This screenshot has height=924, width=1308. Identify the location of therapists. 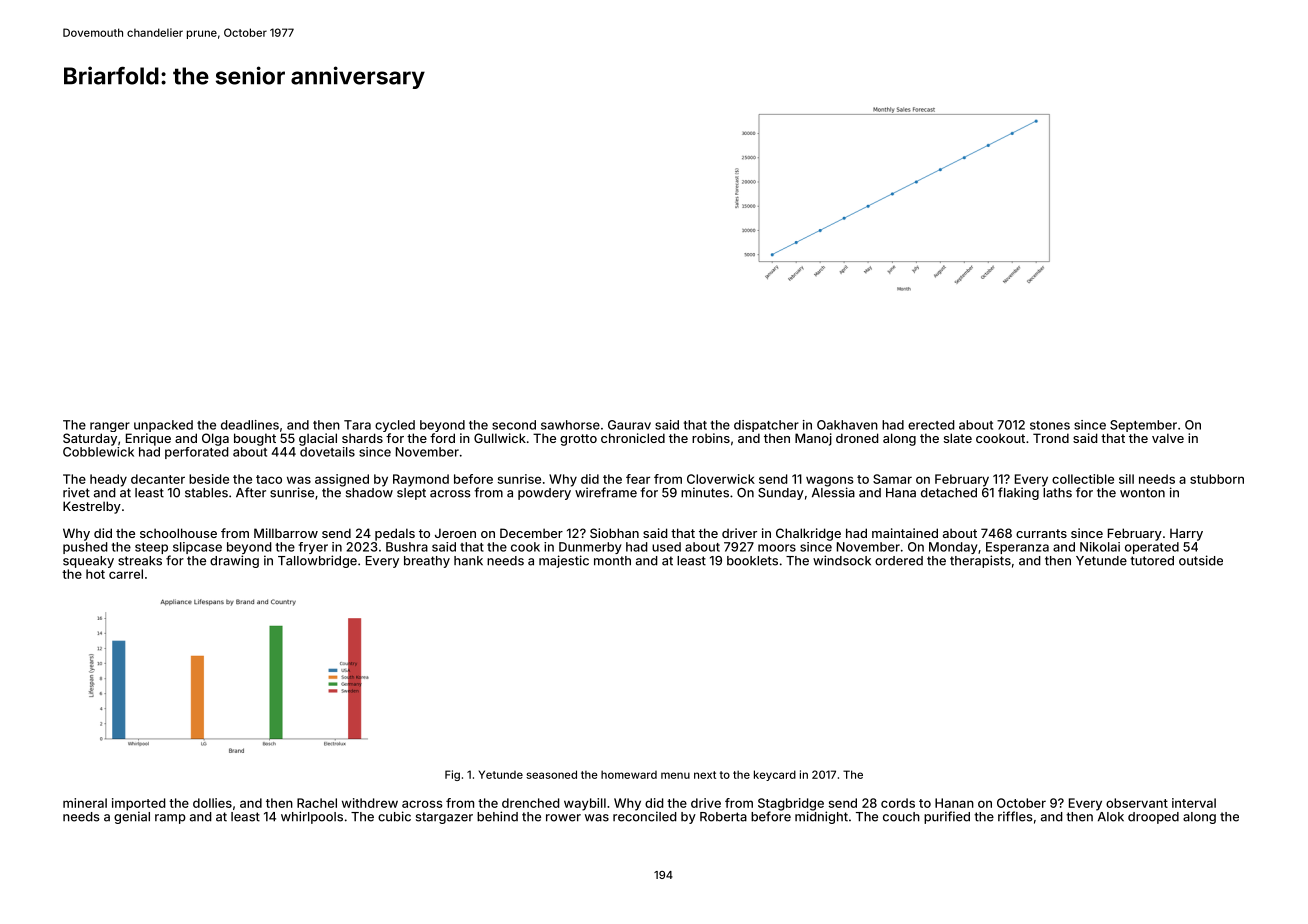
(980, 561).
